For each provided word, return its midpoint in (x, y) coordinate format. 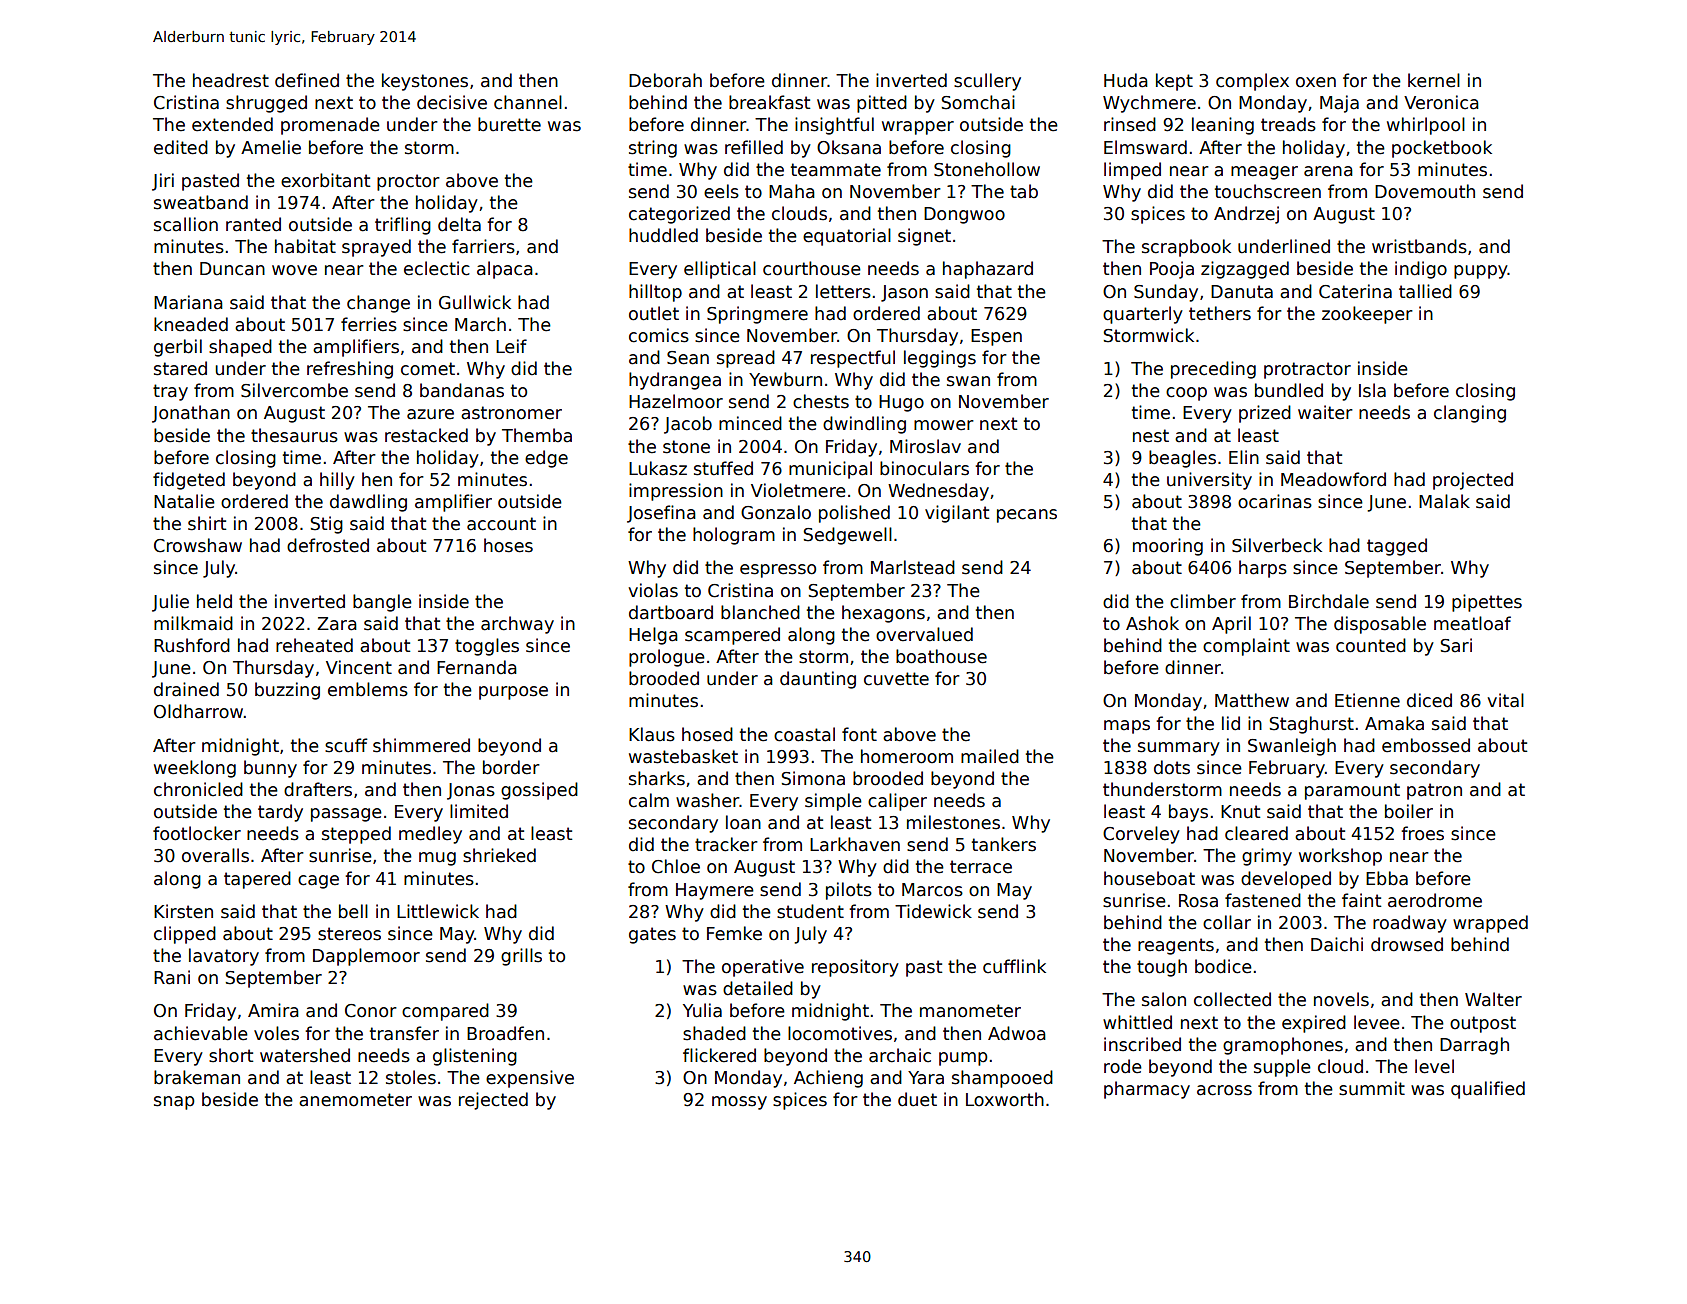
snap (174, 1103)
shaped (240, 348)
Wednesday (938, 492)
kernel (1434, 80)
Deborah (665, 80)
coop (1186, 394)
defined (307, 80)
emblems (368, 689)
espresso (778, 571)
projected (1473, 481)
